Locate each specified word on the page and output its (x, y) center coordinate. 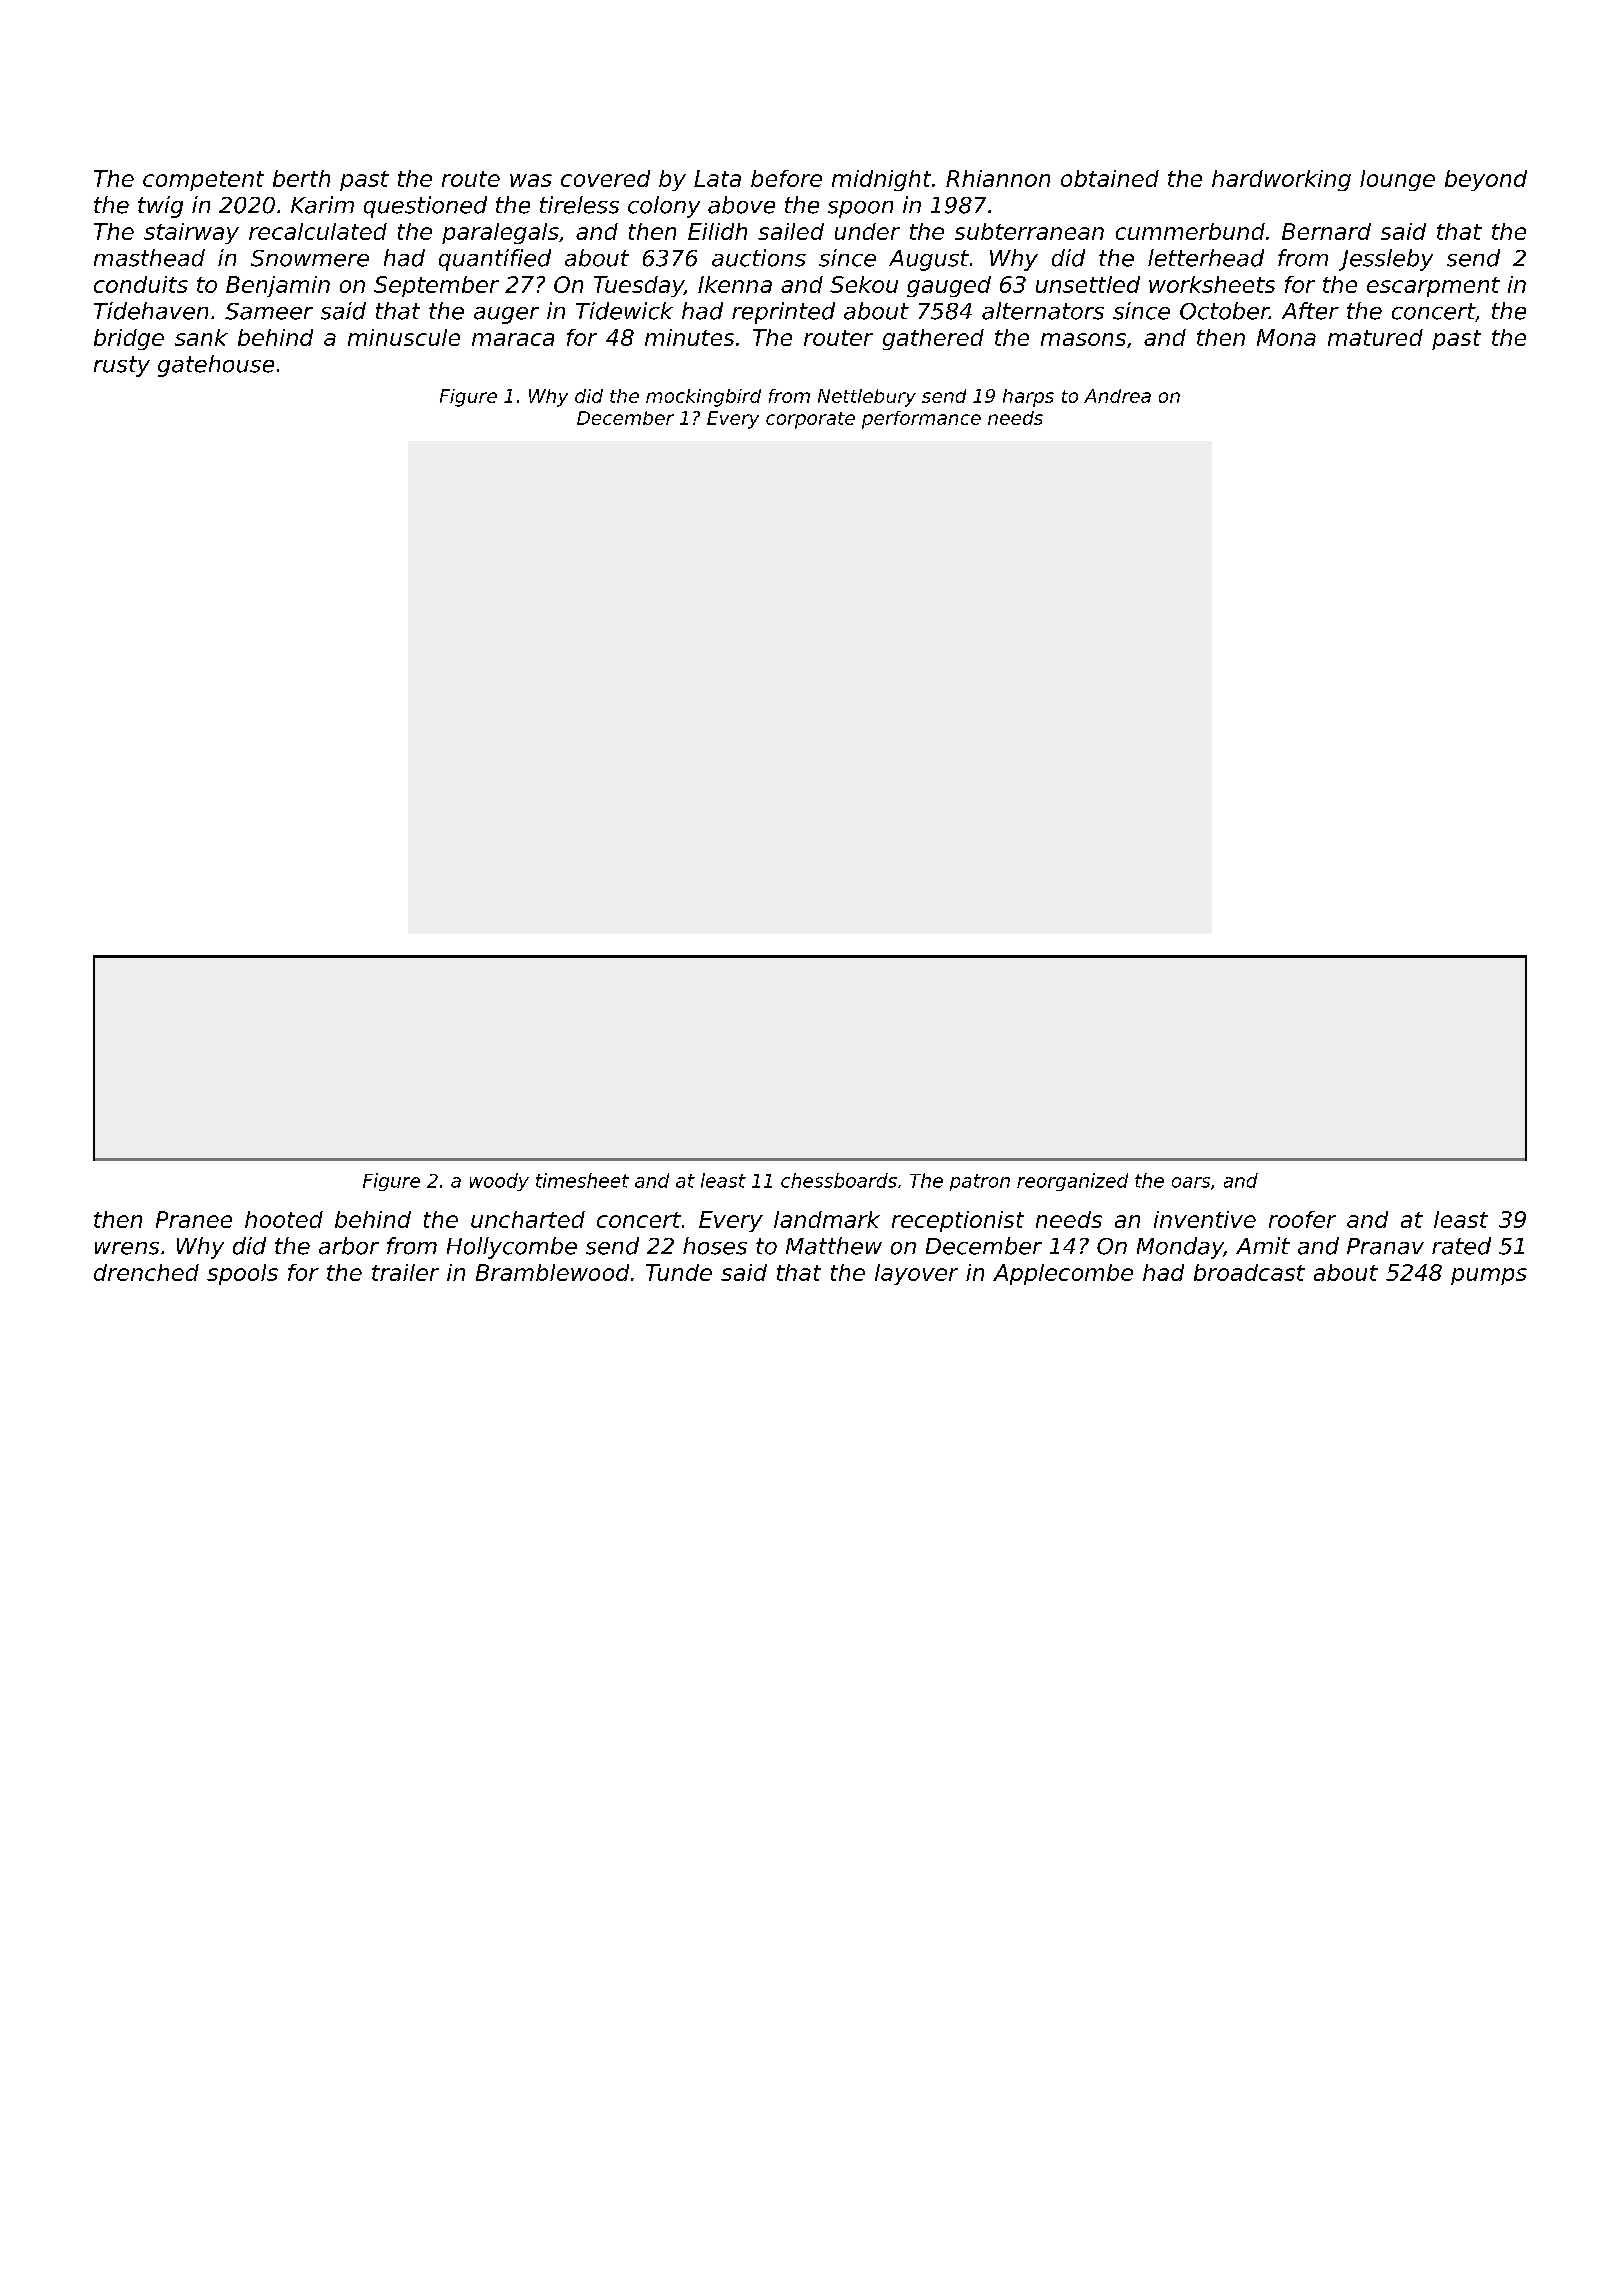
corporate (810, 420)
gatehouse (216, 366)
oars (1191, 1182)
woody (499, 1182)
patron (980, 1182)
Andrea (1117, 396)
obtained (1110, 178)
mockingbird (703, 398)
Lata (717, 178)
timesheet (582, 1180)
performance (921, 420)
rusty (122, 366)
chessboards (839, 1180)
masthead (149, 258)
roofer (1302, 1219)
